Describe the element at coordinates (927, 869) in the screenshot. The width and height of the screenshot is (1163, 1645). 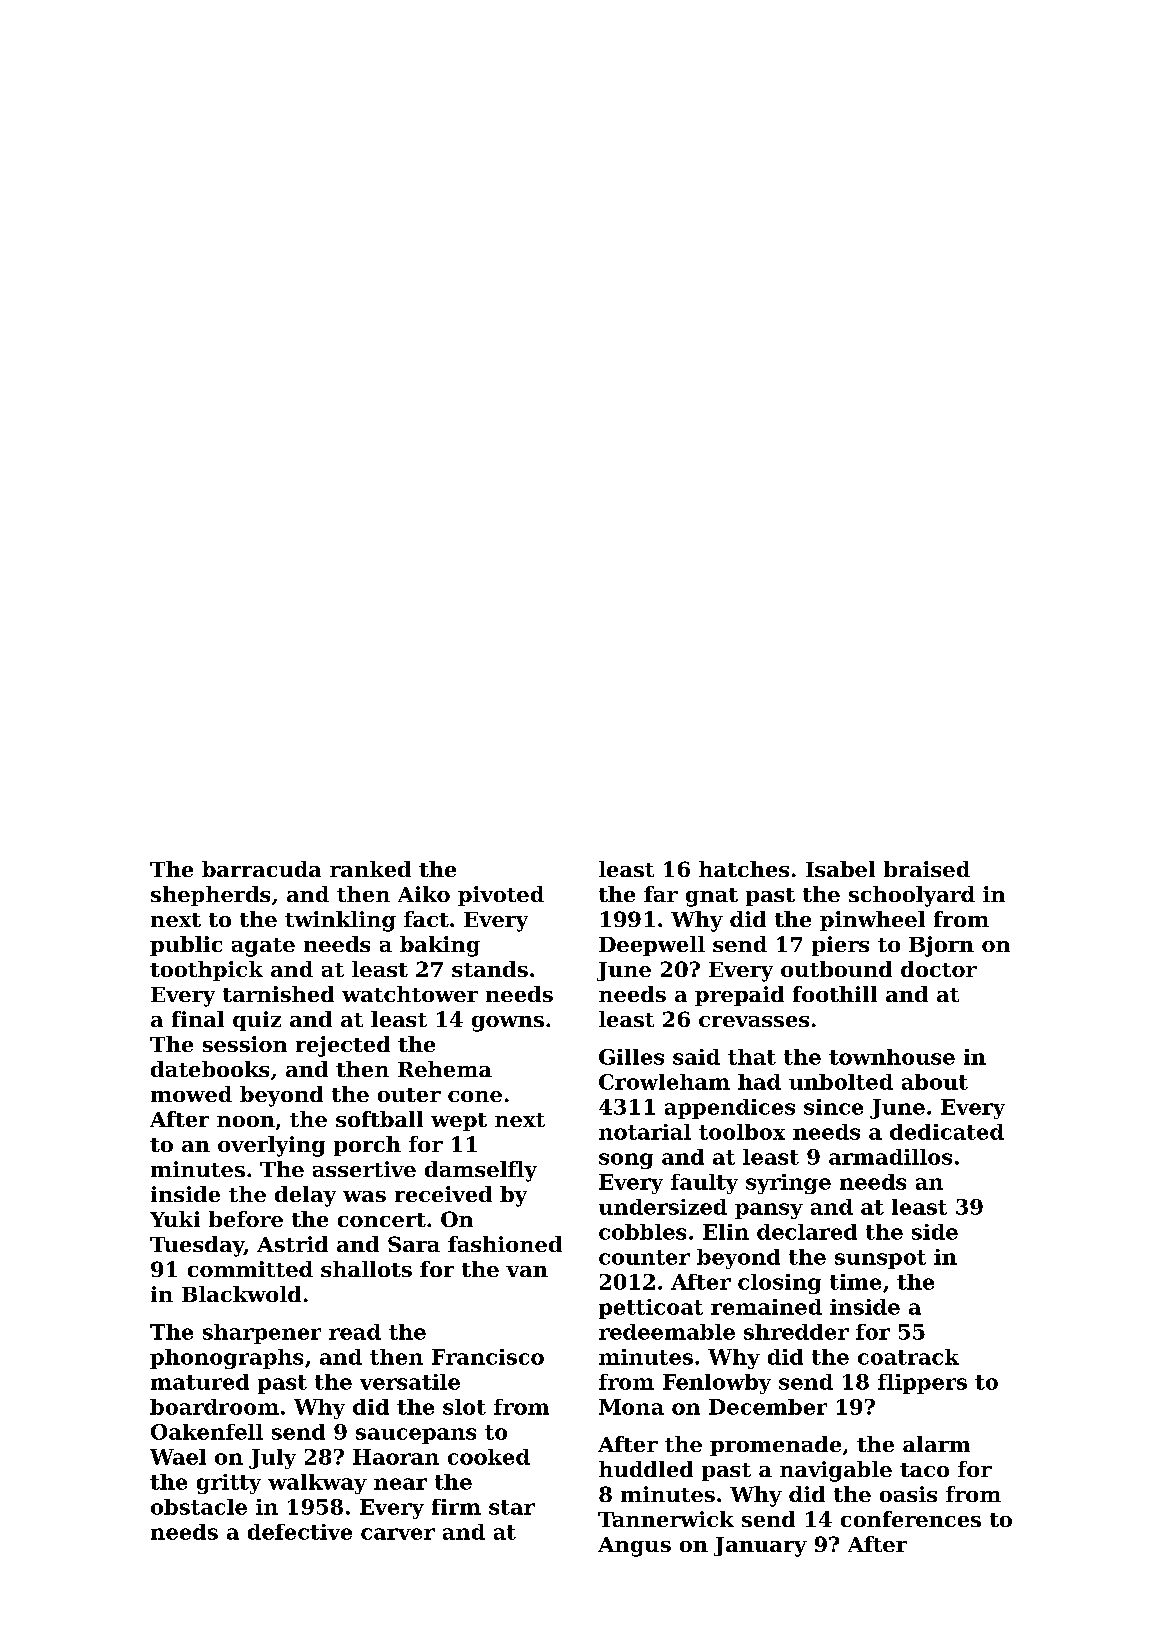
I see `braised` at that location.
